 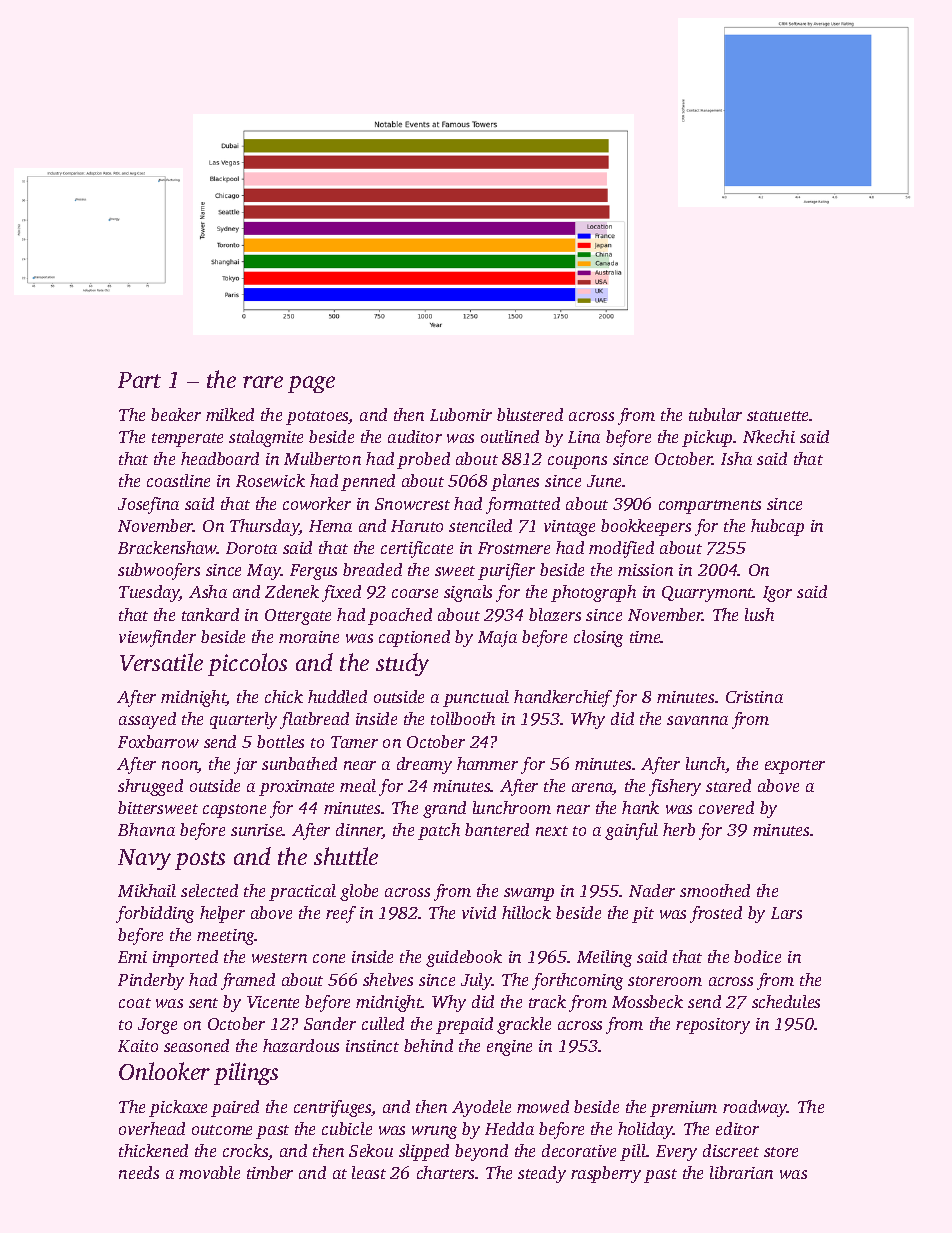 I want to click on centrifuges, so click(x=333, y=1108).
